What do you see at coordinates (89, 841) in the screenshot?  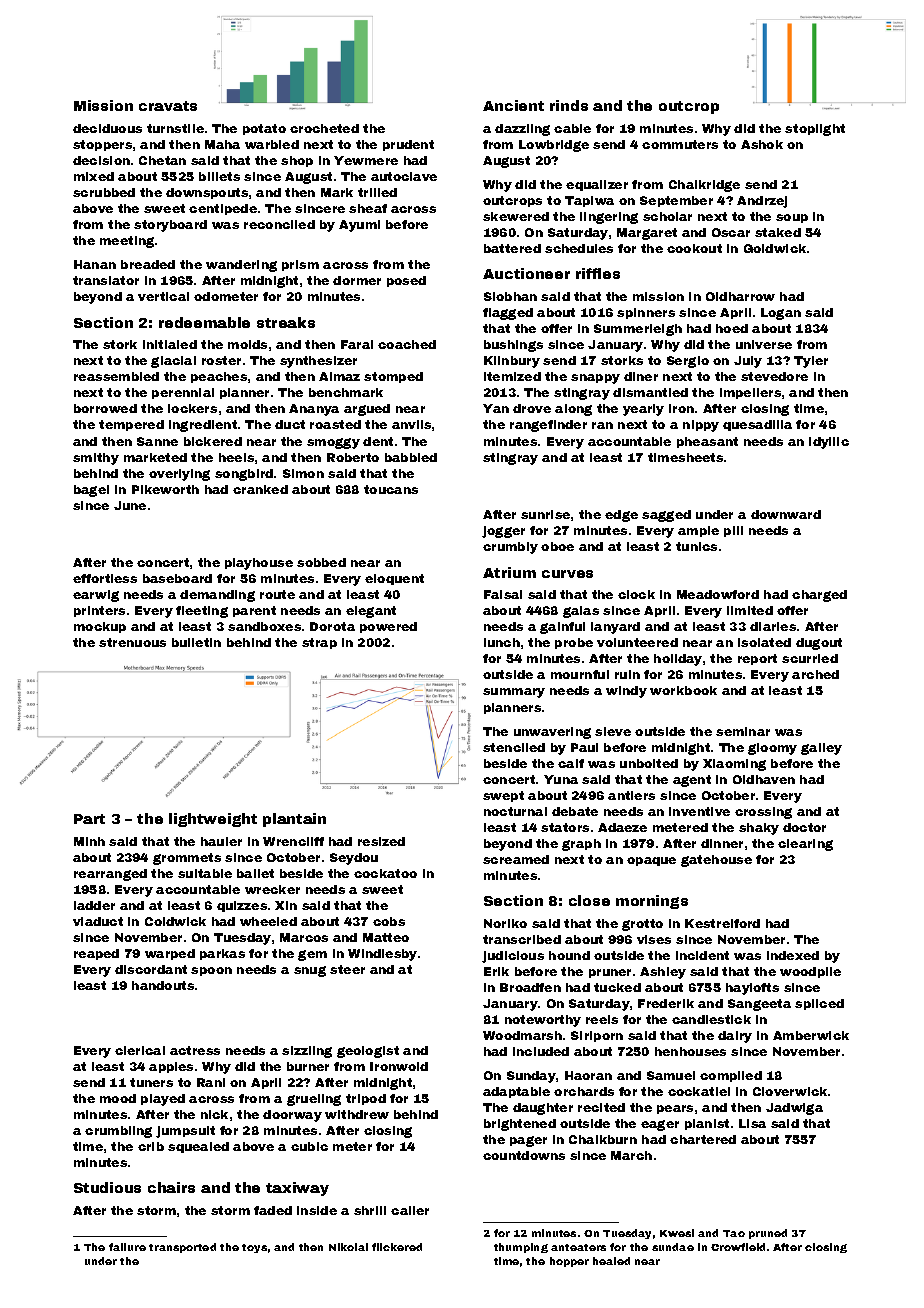 I see `Minh` at bounding box center [89, 841].
